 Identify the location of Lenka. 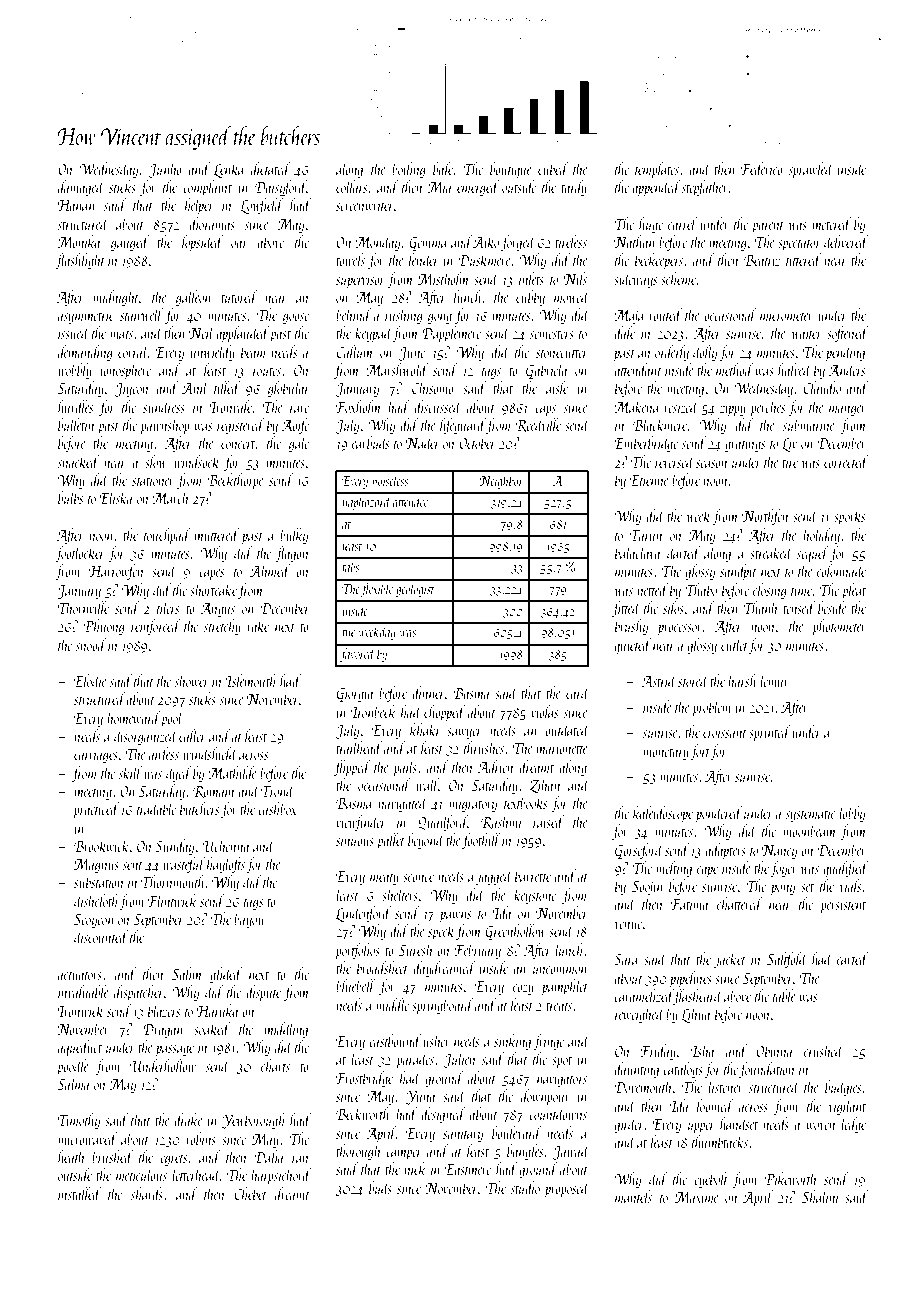
(229, 170).
